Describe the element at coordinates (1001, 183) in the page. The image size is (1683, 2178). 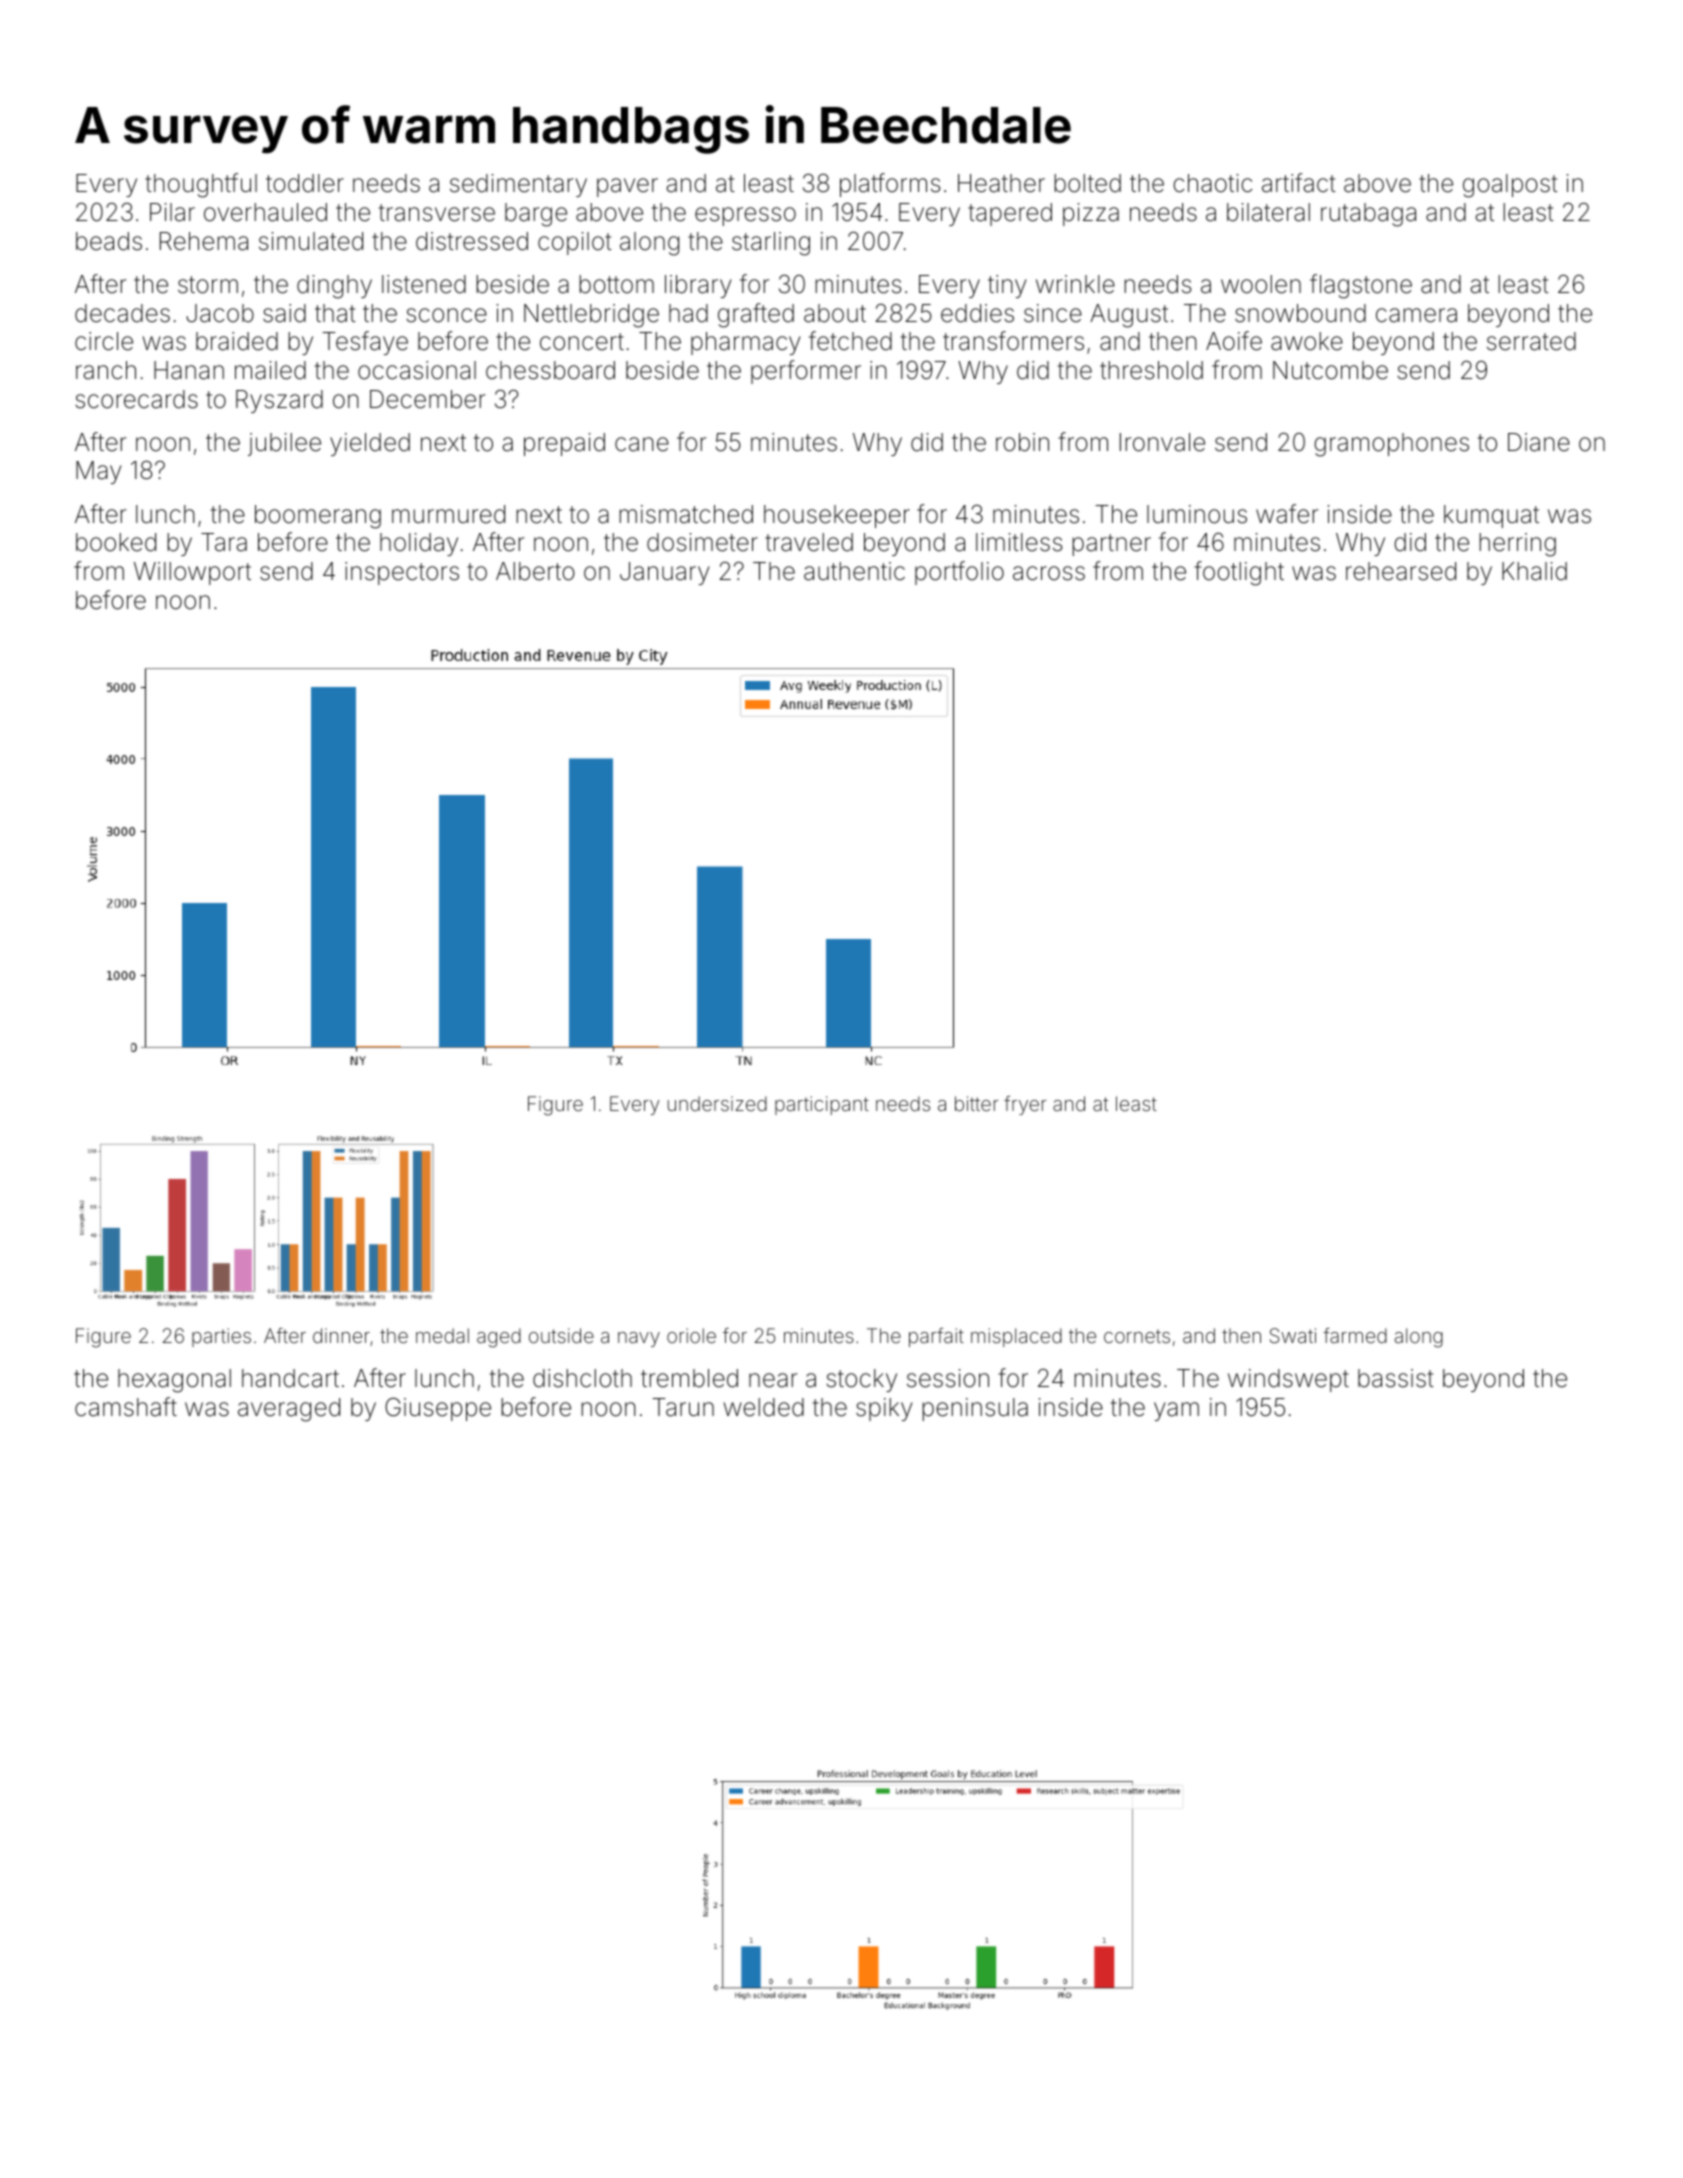
I see `Heather` at that location.
